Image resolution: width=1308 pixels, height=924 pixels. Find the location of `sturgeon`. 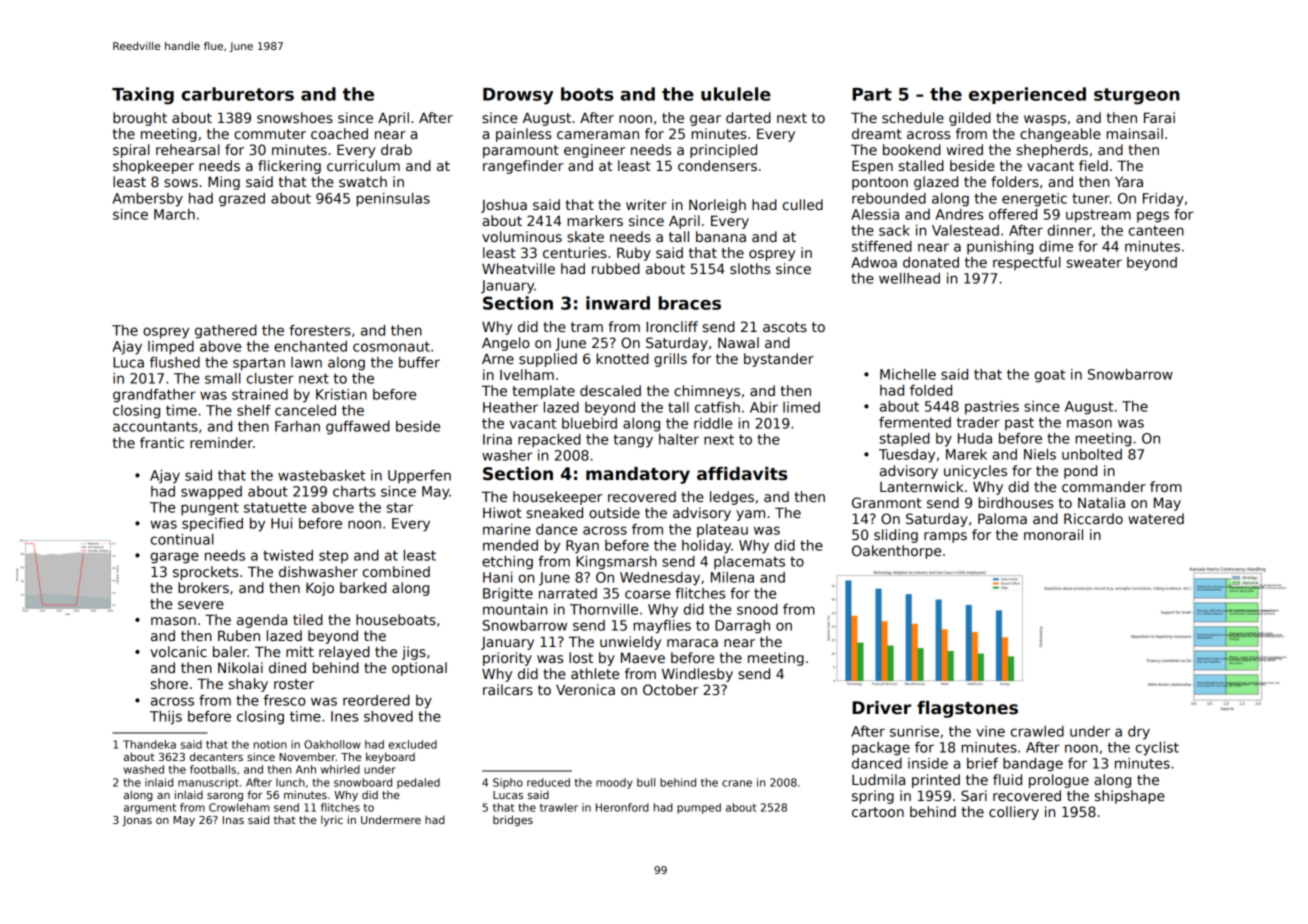

sturgeon is located at coordinates (1136, 96).
